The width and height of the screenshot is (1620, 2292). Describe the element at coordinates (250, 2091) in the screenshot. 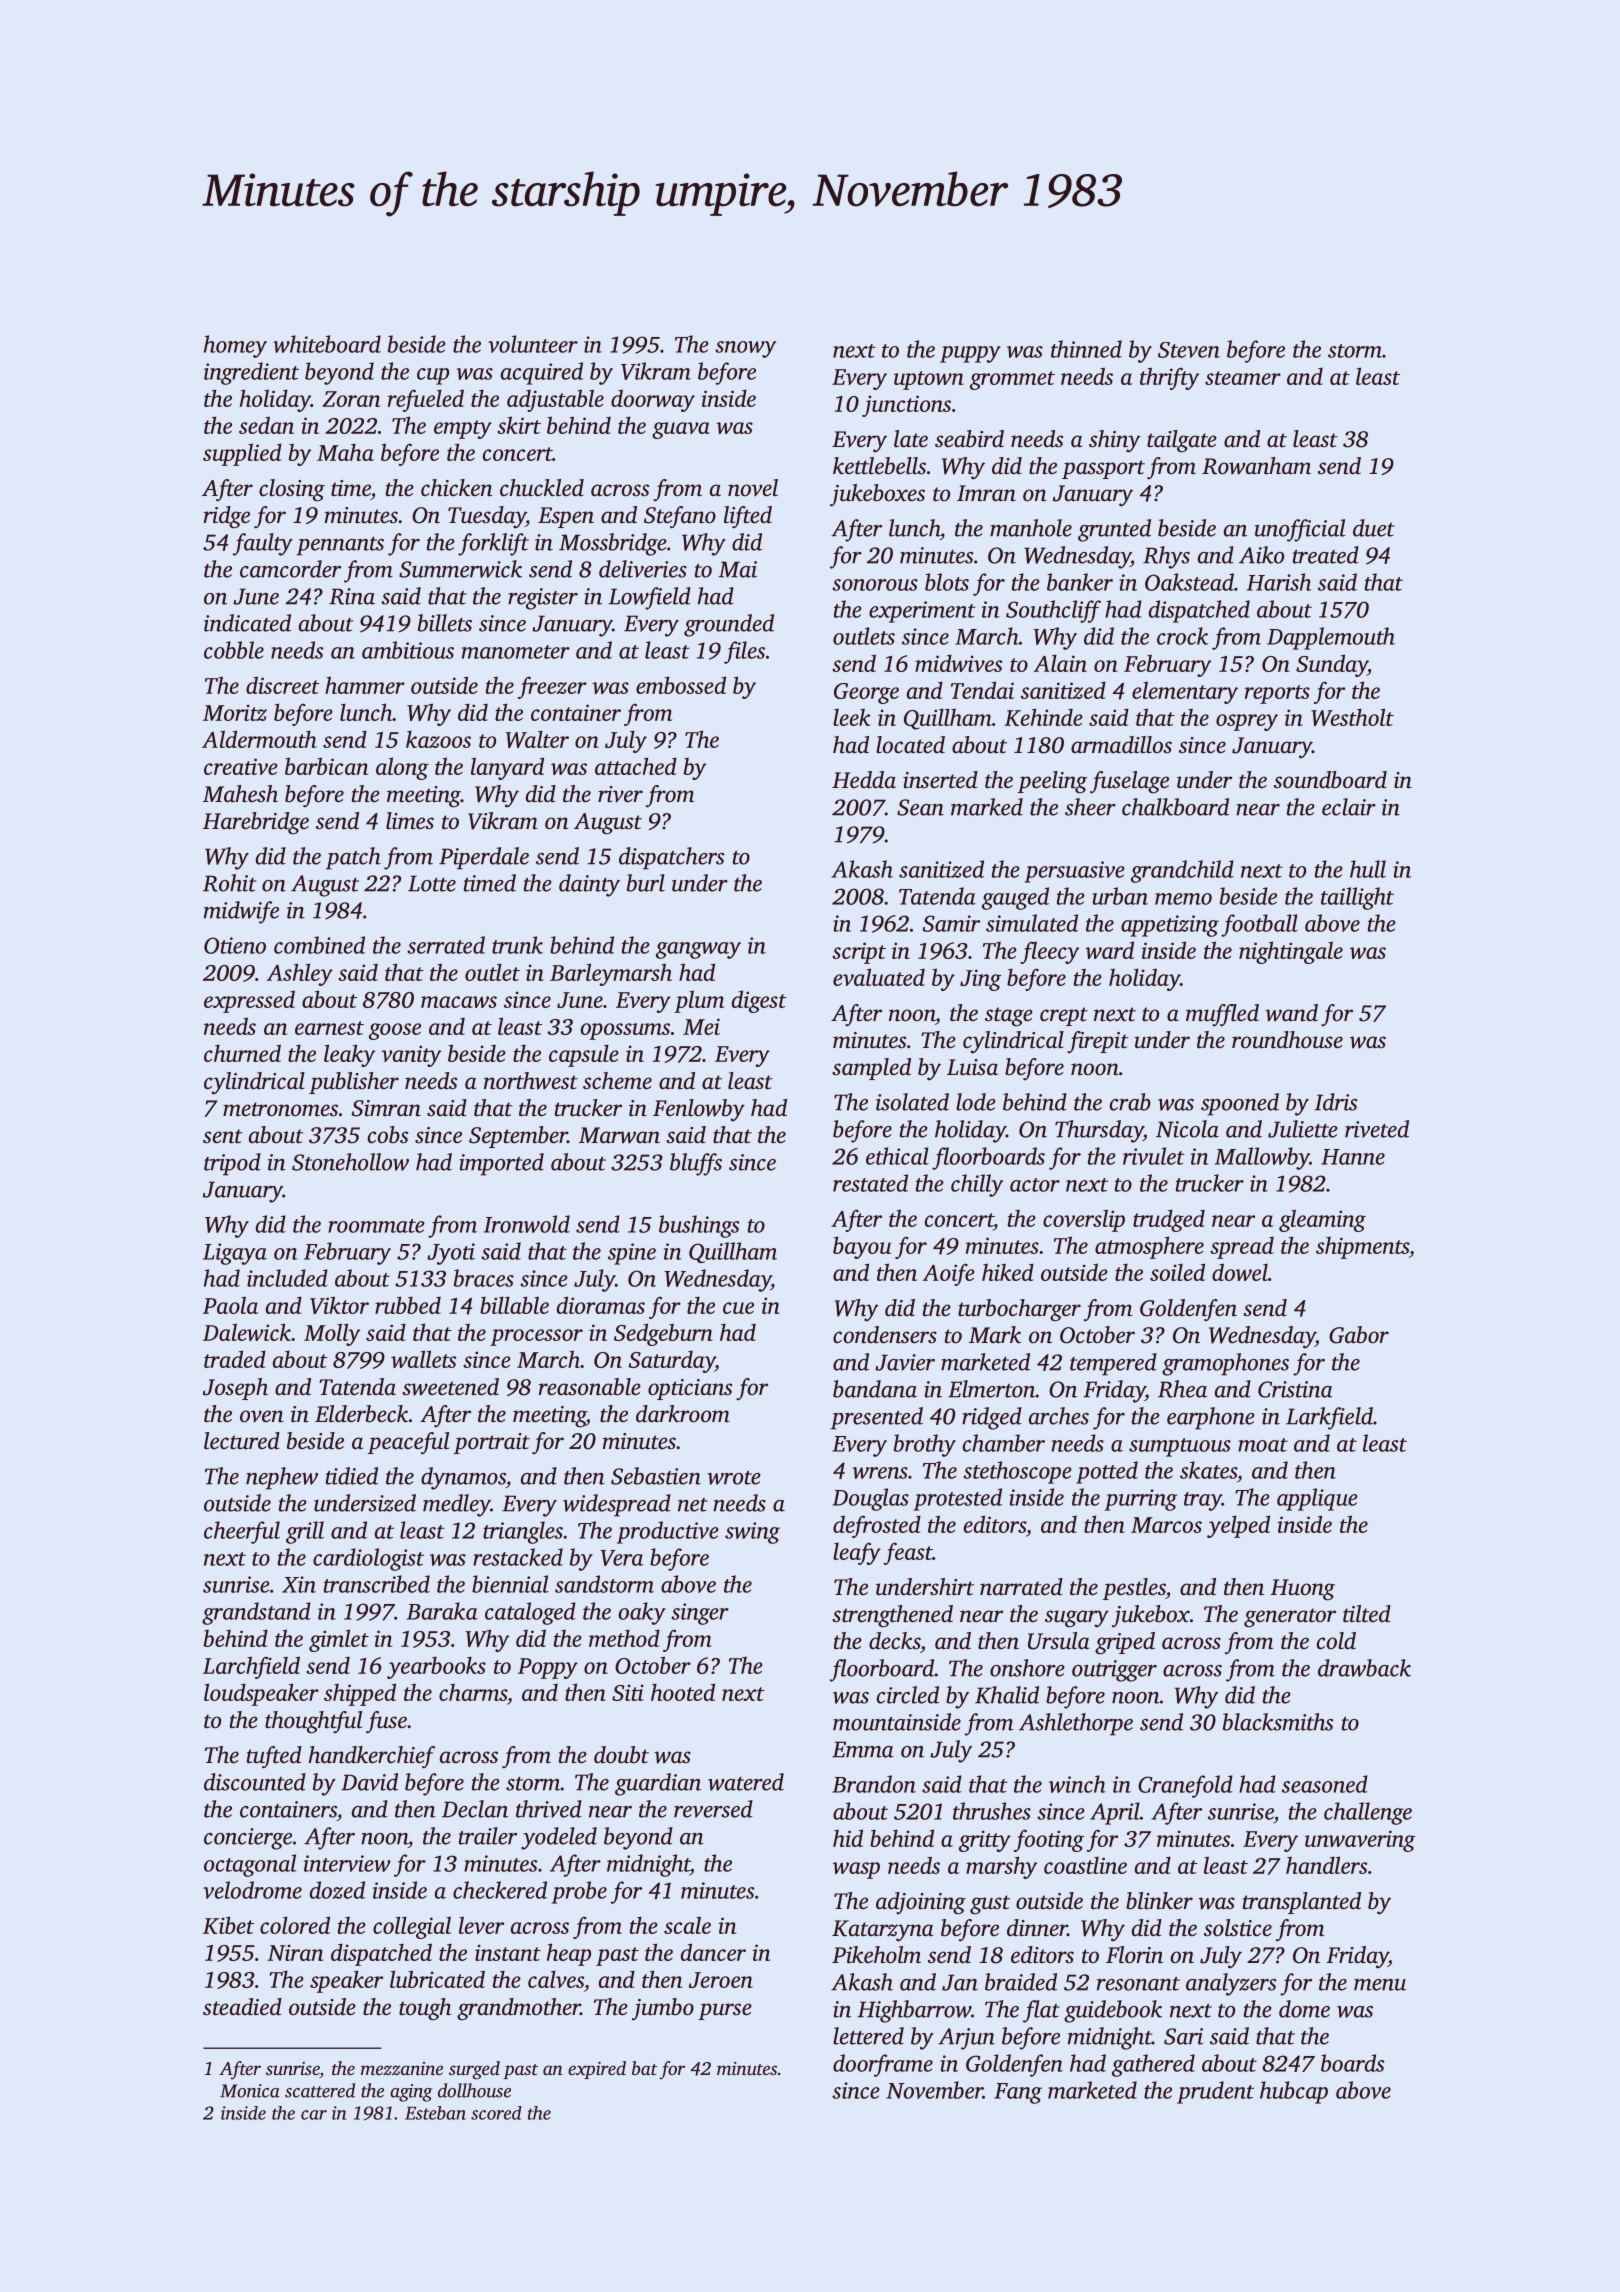

I see `Monica` at that location.
